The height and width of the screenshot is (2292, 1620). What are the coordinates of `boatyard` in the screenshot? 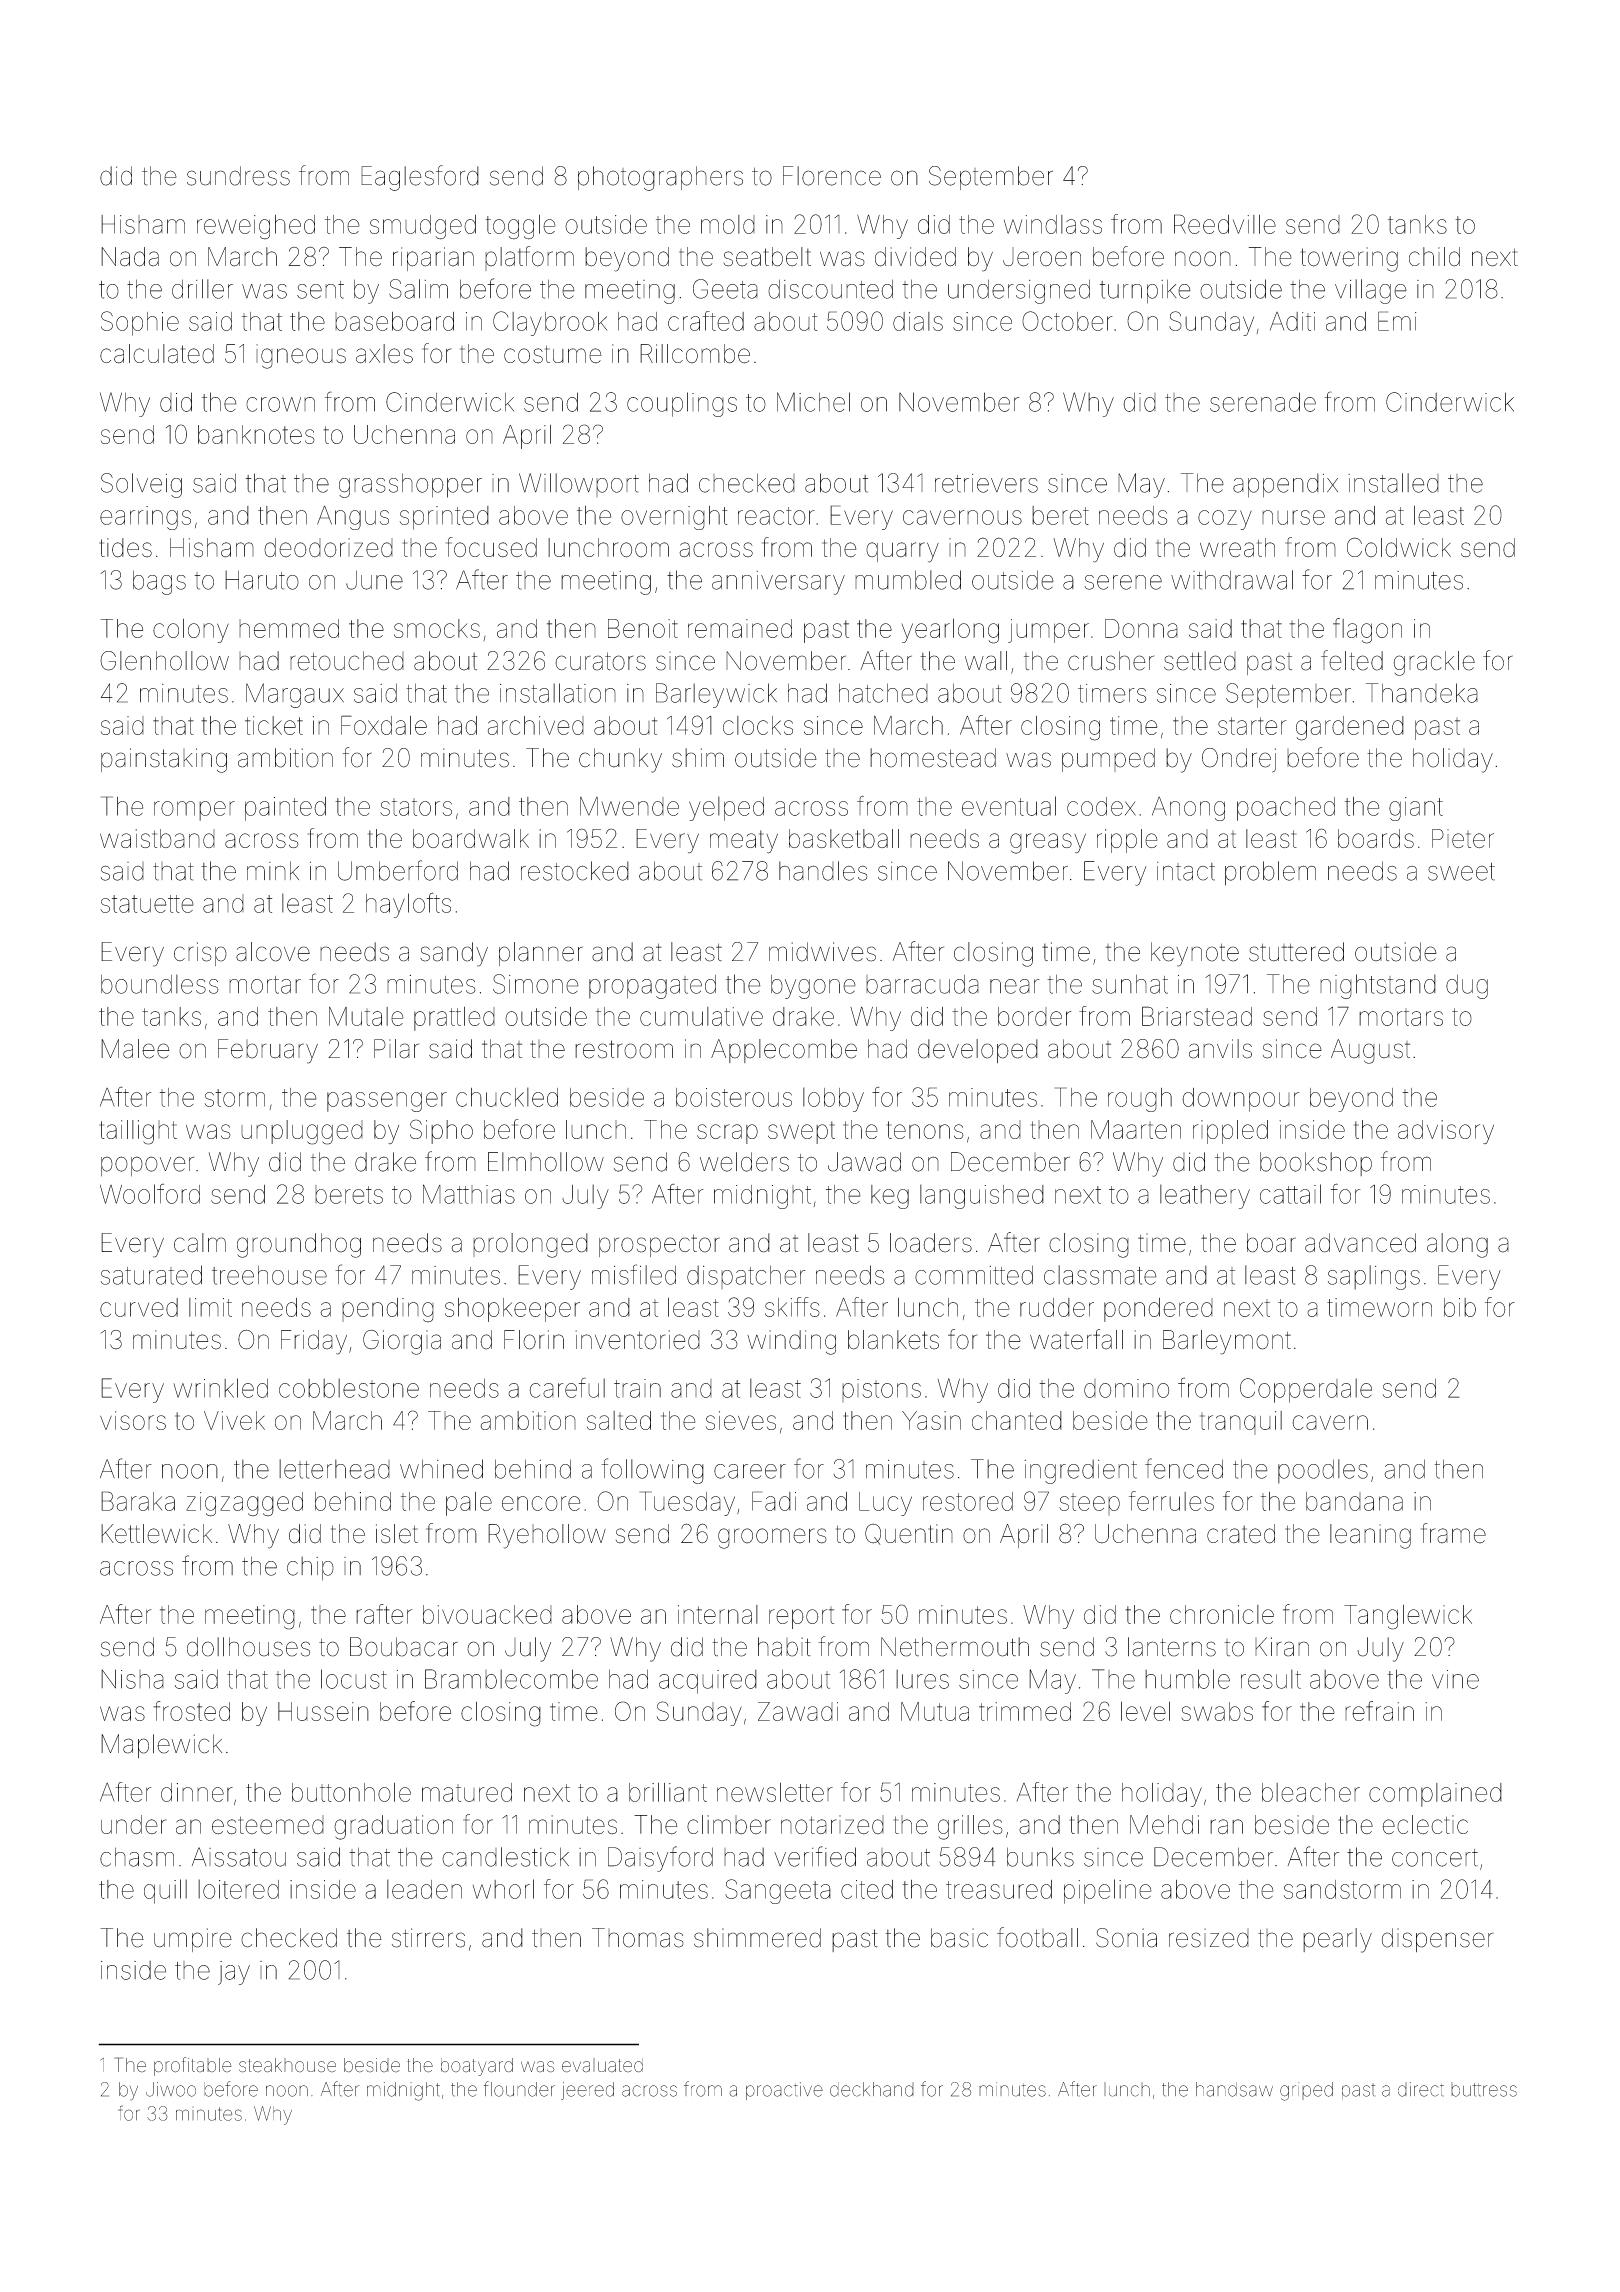 It's located at (477, 2067).
